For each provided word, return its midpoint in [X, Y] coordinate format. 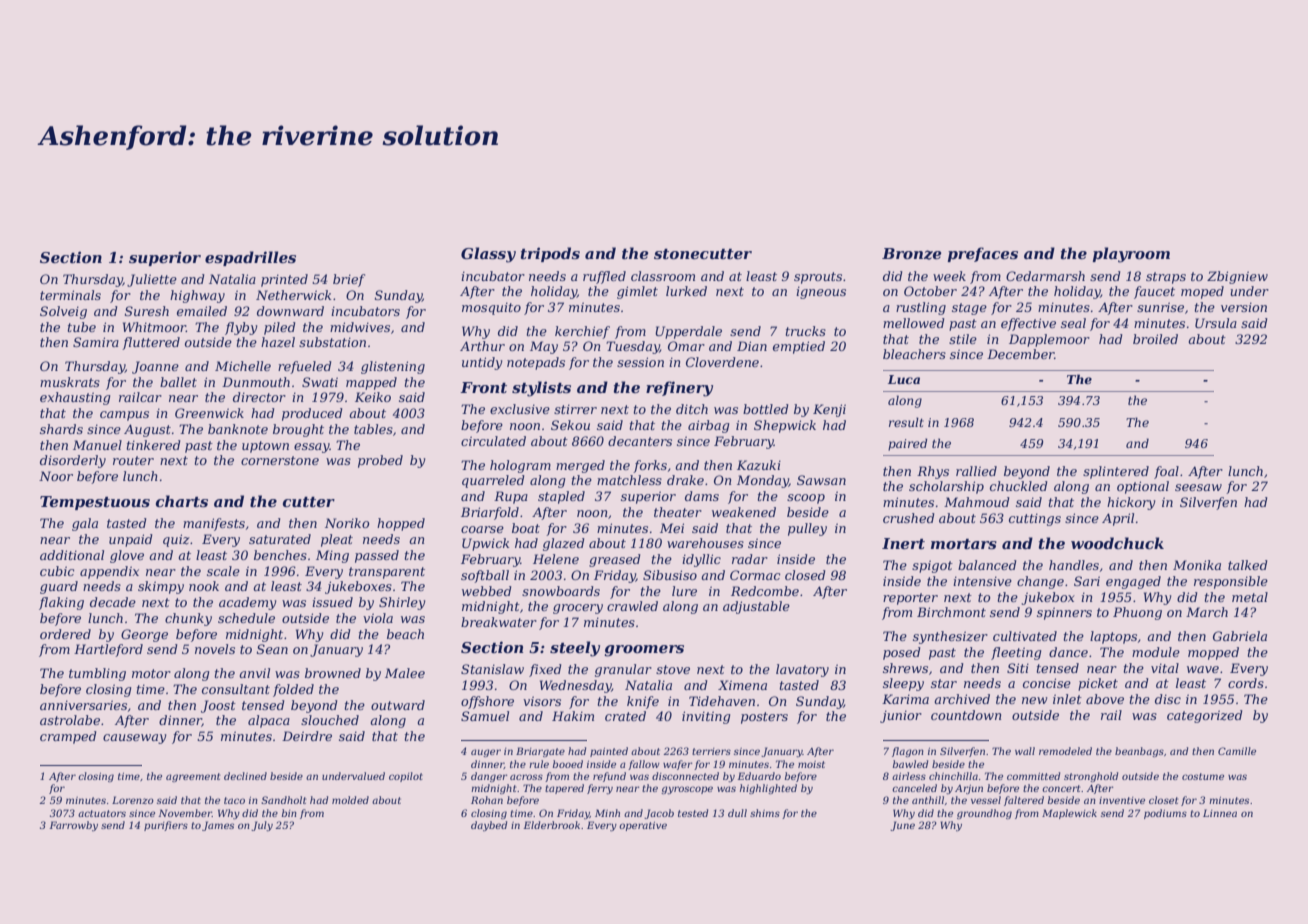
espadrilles [250, 258]
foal [1166, 472]
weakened [744, 512]
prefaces [982, 254]
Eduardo [759, 776]
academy [247, 603]
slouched [330, 720]
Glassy [488, 255]
